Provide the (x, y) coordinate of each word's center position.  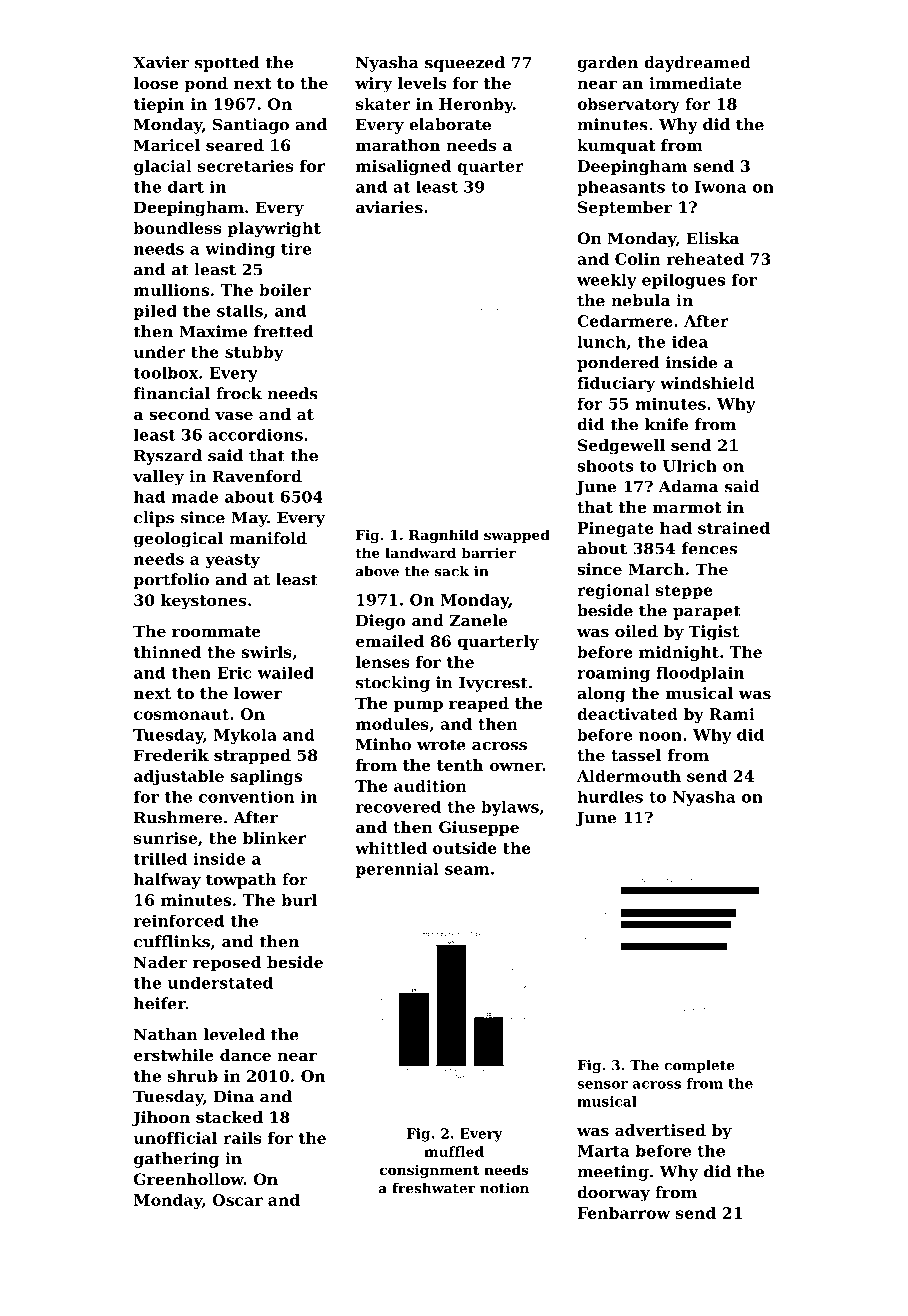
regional (613, 591)
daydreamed (697, 64)
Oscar (237, 1200)
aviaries (389, 207)
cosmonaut (181, 714)
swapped (517, 536)
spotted (227, 64)
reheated (705, 259)
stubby (254, 353)
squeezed (465, 64)
